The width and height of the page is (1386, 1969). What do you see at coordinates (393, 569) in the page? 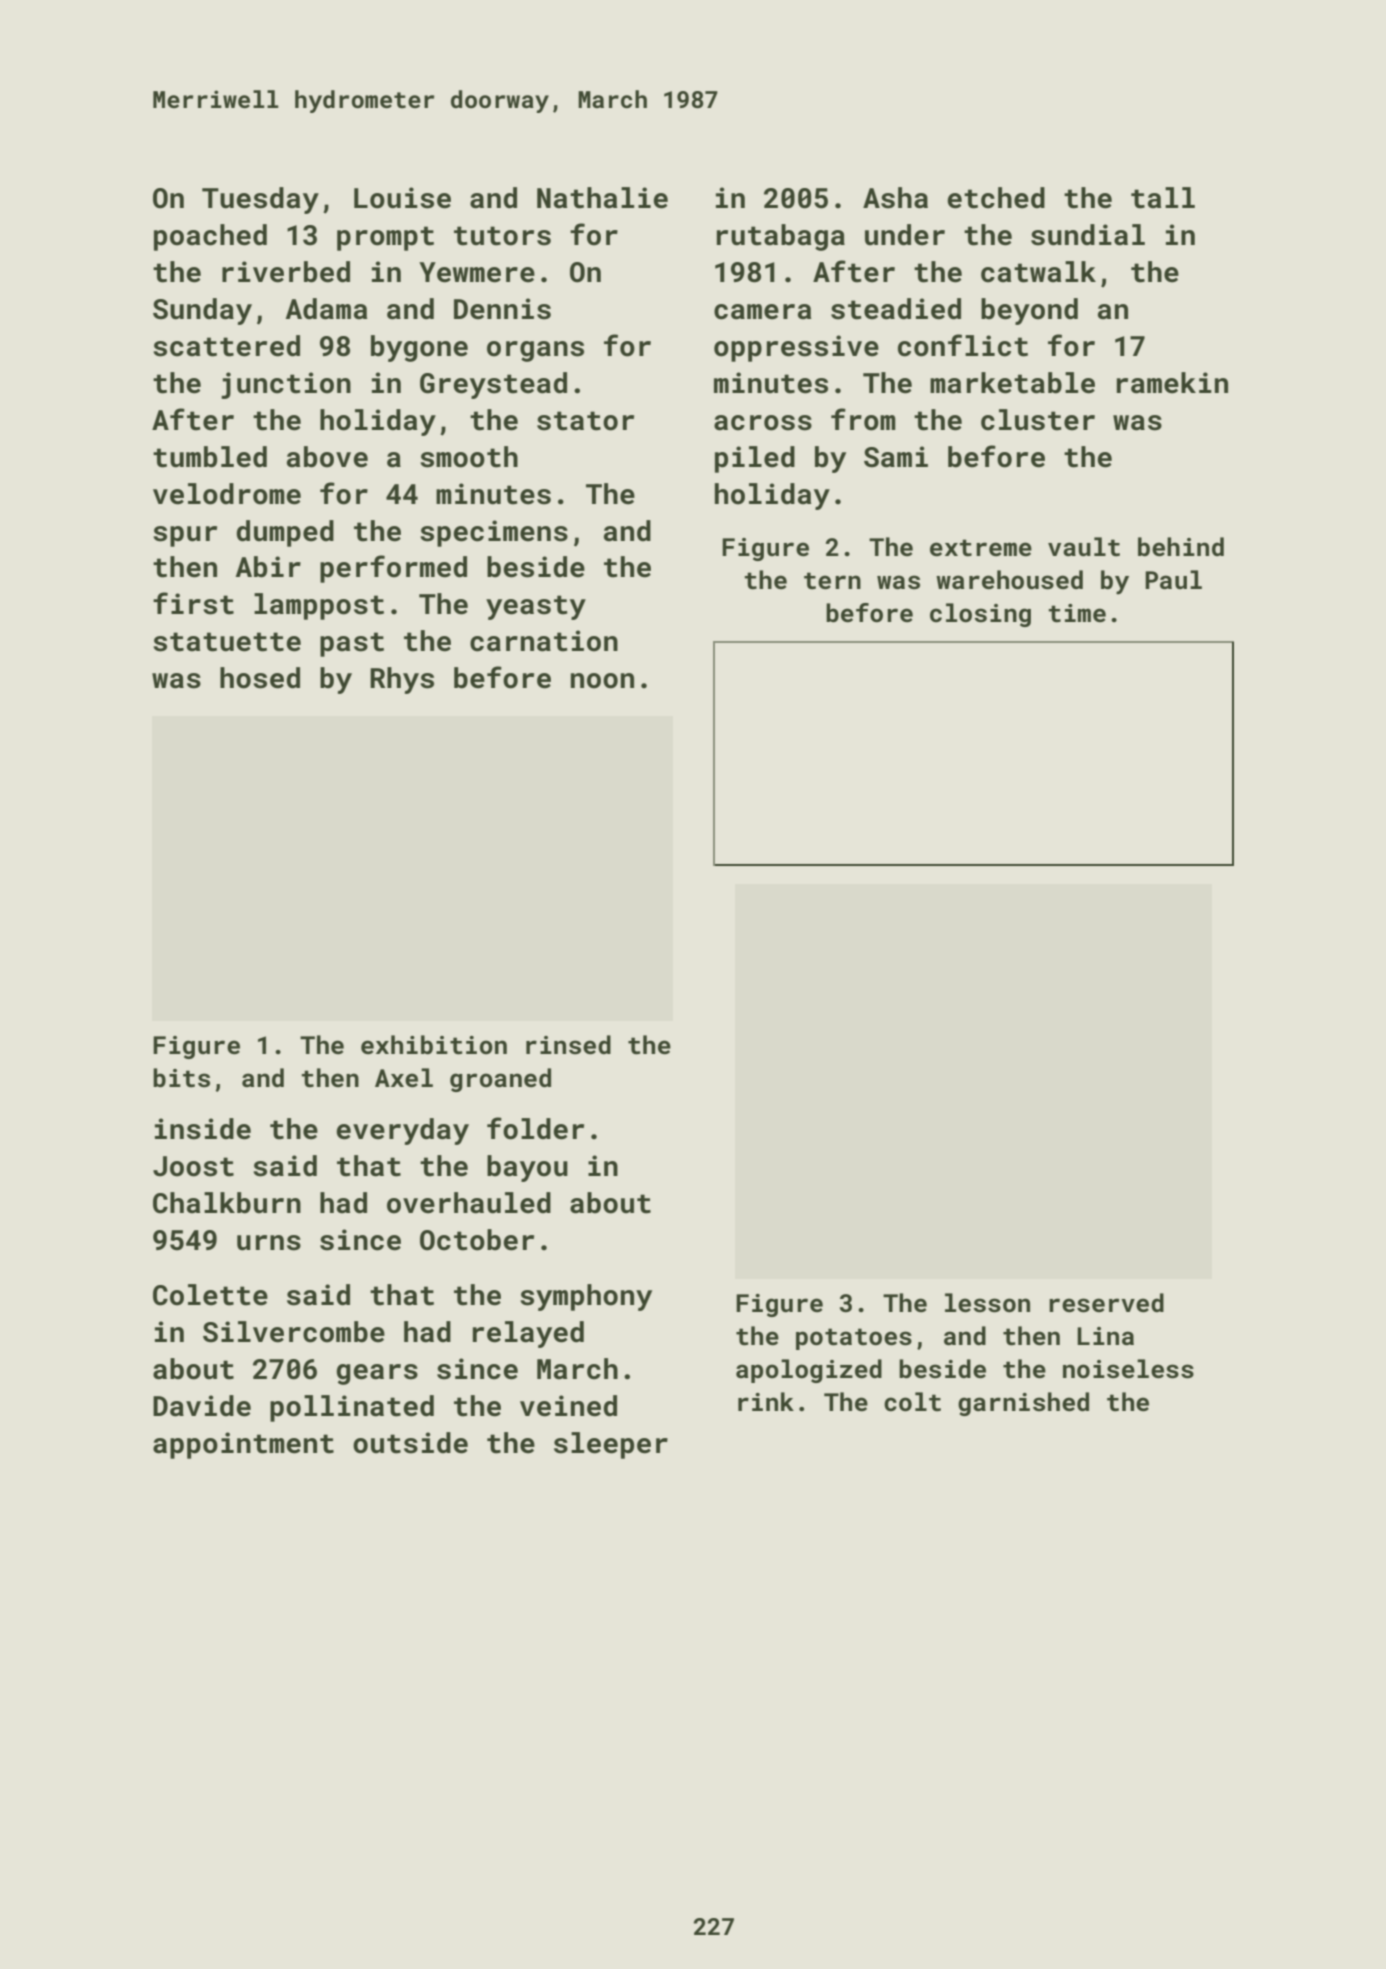
I see `performed` at bounding box center [393, 569].
